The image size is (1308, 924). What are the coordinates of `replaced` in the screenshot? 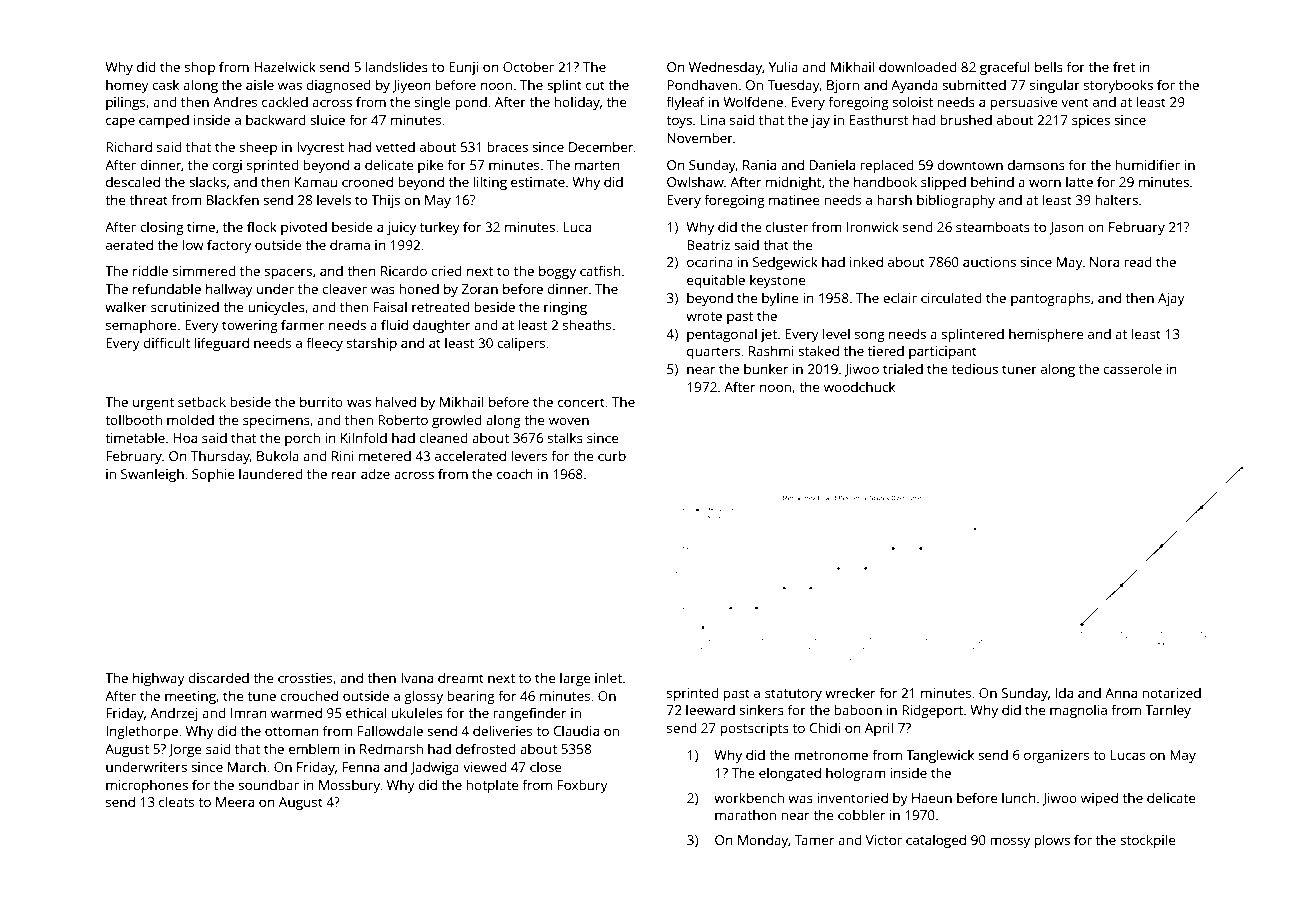 It's located at (886, 166).
